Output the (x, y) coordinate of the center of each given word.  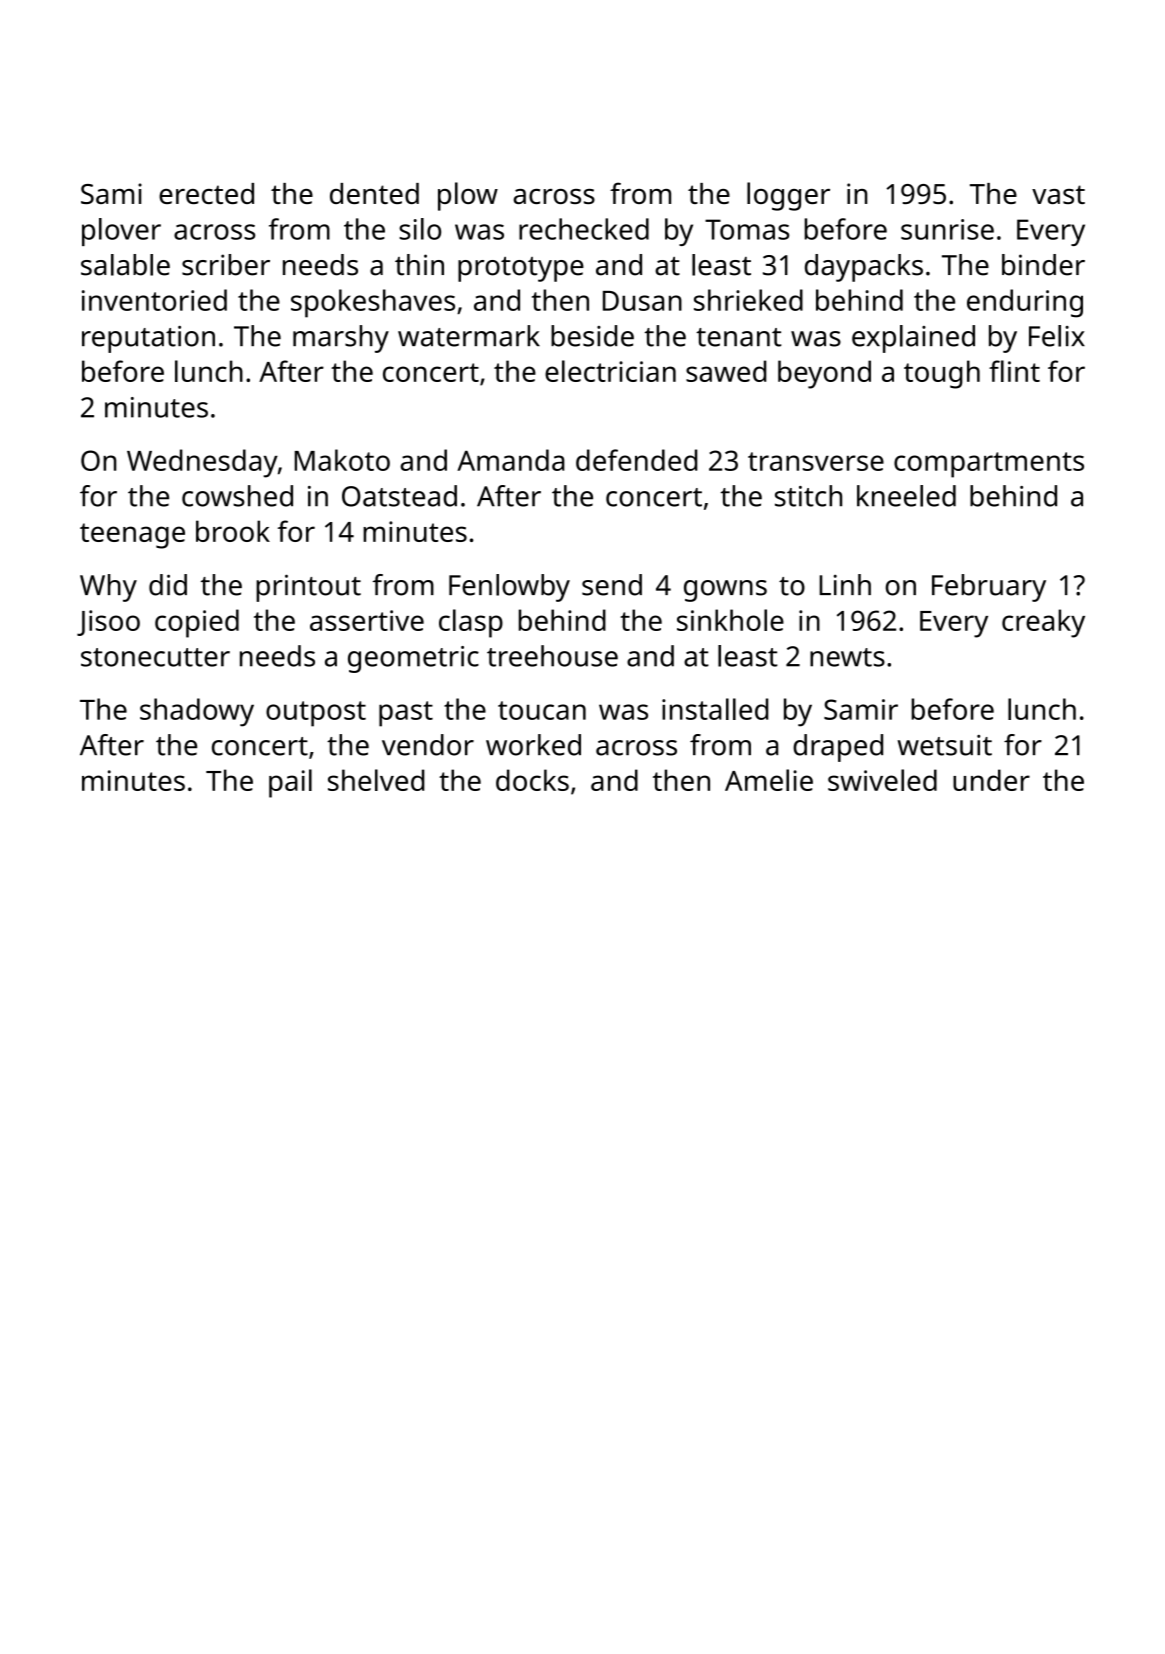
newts (847, 657)
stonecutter (155, 657)
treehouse (552, 656)
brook (233, 531)
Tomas (747, 229)
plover (121, 232)
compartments (989, 465)
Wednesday (202, 463)
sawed (726, 371)
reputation (148, 339)
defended (636, 460)
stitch (808, 496)
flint (1014, 371)
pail (290, 783)
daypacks (864, 268)
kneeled (906, 496)
